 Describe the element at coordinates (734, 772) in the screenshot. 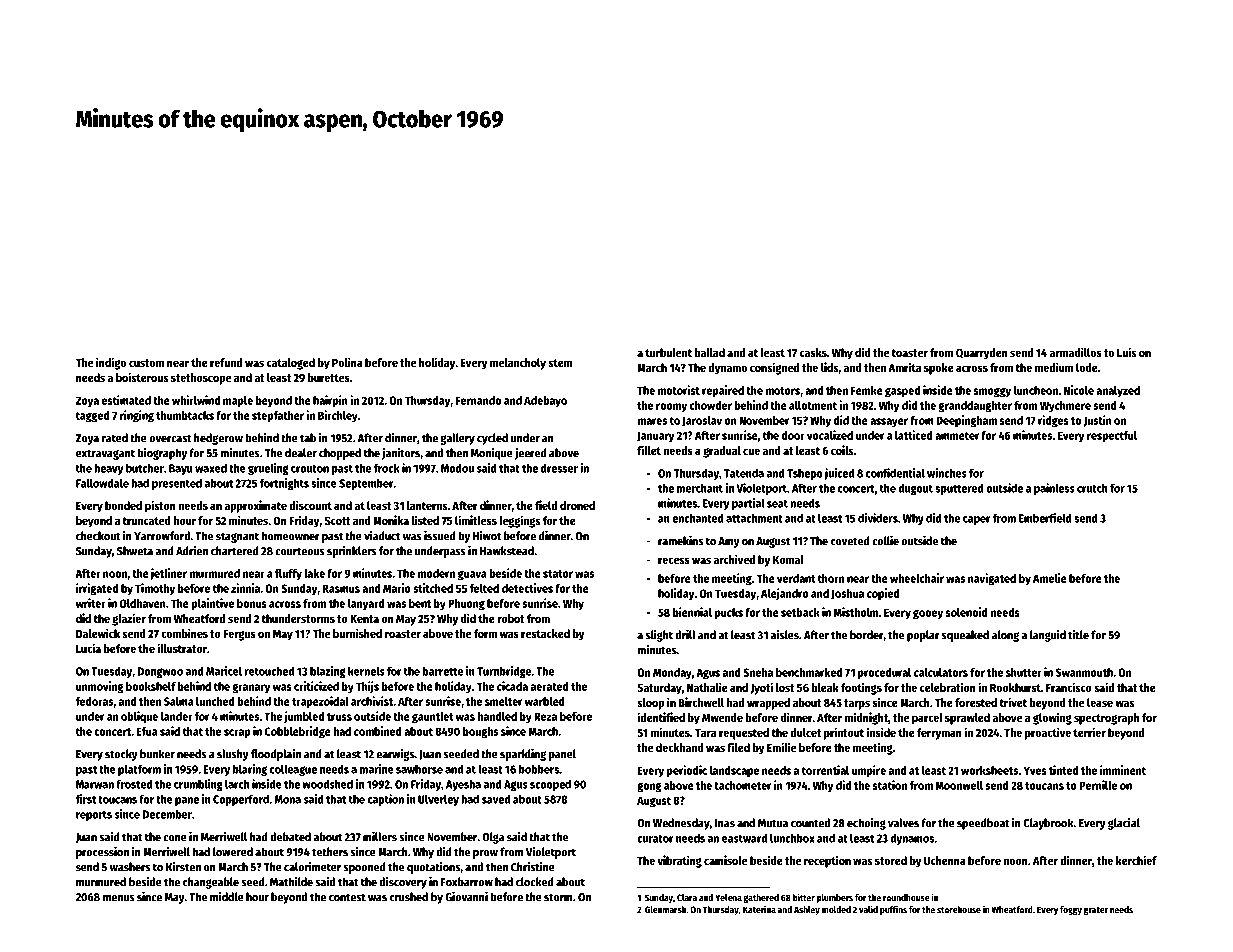

I see `landscape` at that location.
